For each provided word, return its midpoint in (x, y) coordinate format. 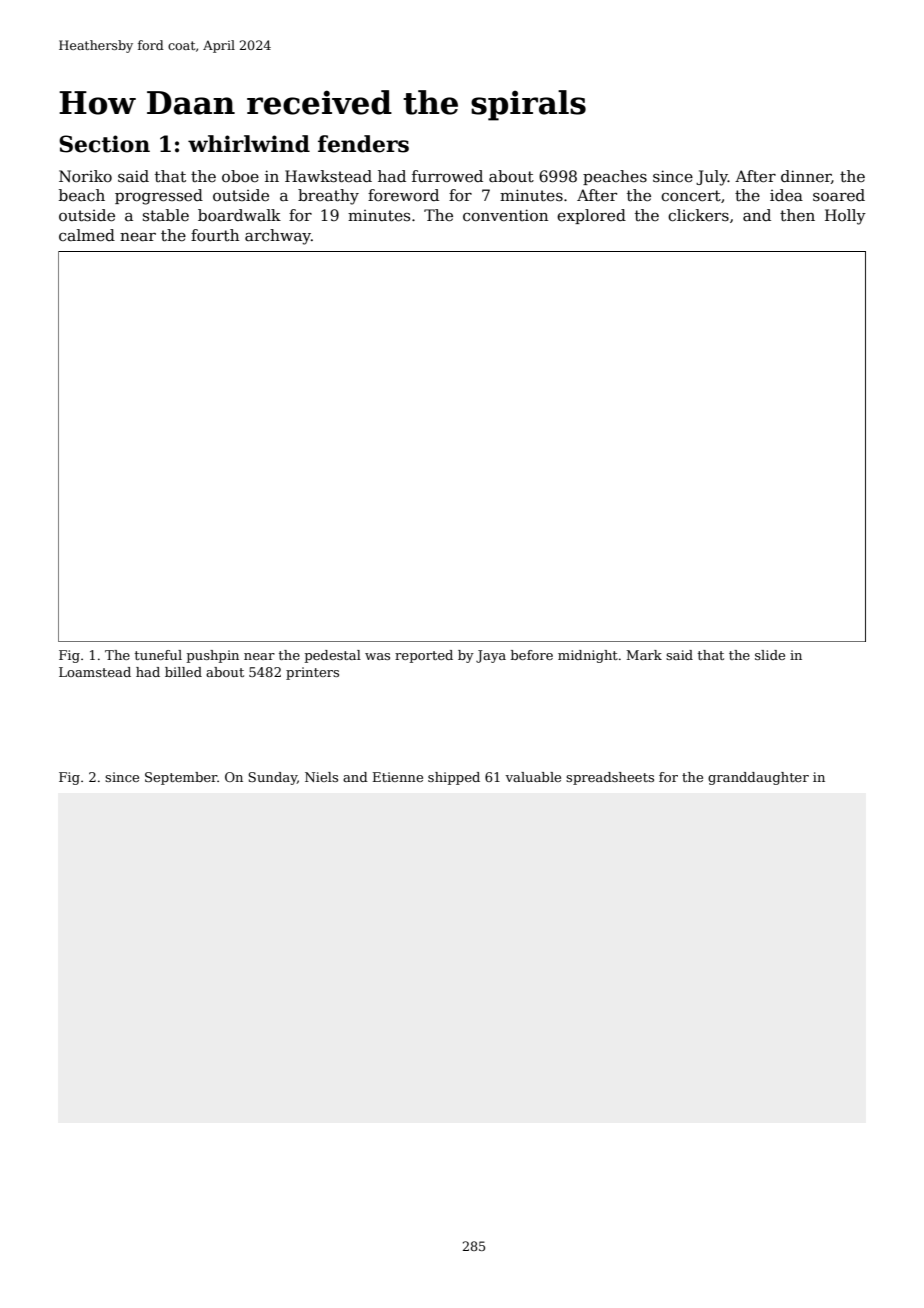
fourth (215, 235)
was (377, 656)
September (181, 778)
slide (770, 655)
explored (591, 216)
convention (505, 215)
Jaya (491, 656)
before (532, 655)
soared (839, 195)
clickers (698, 215)
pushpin (213, 656)
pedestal (333, 656)
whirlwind (249, 144)
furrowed (447, 176)
